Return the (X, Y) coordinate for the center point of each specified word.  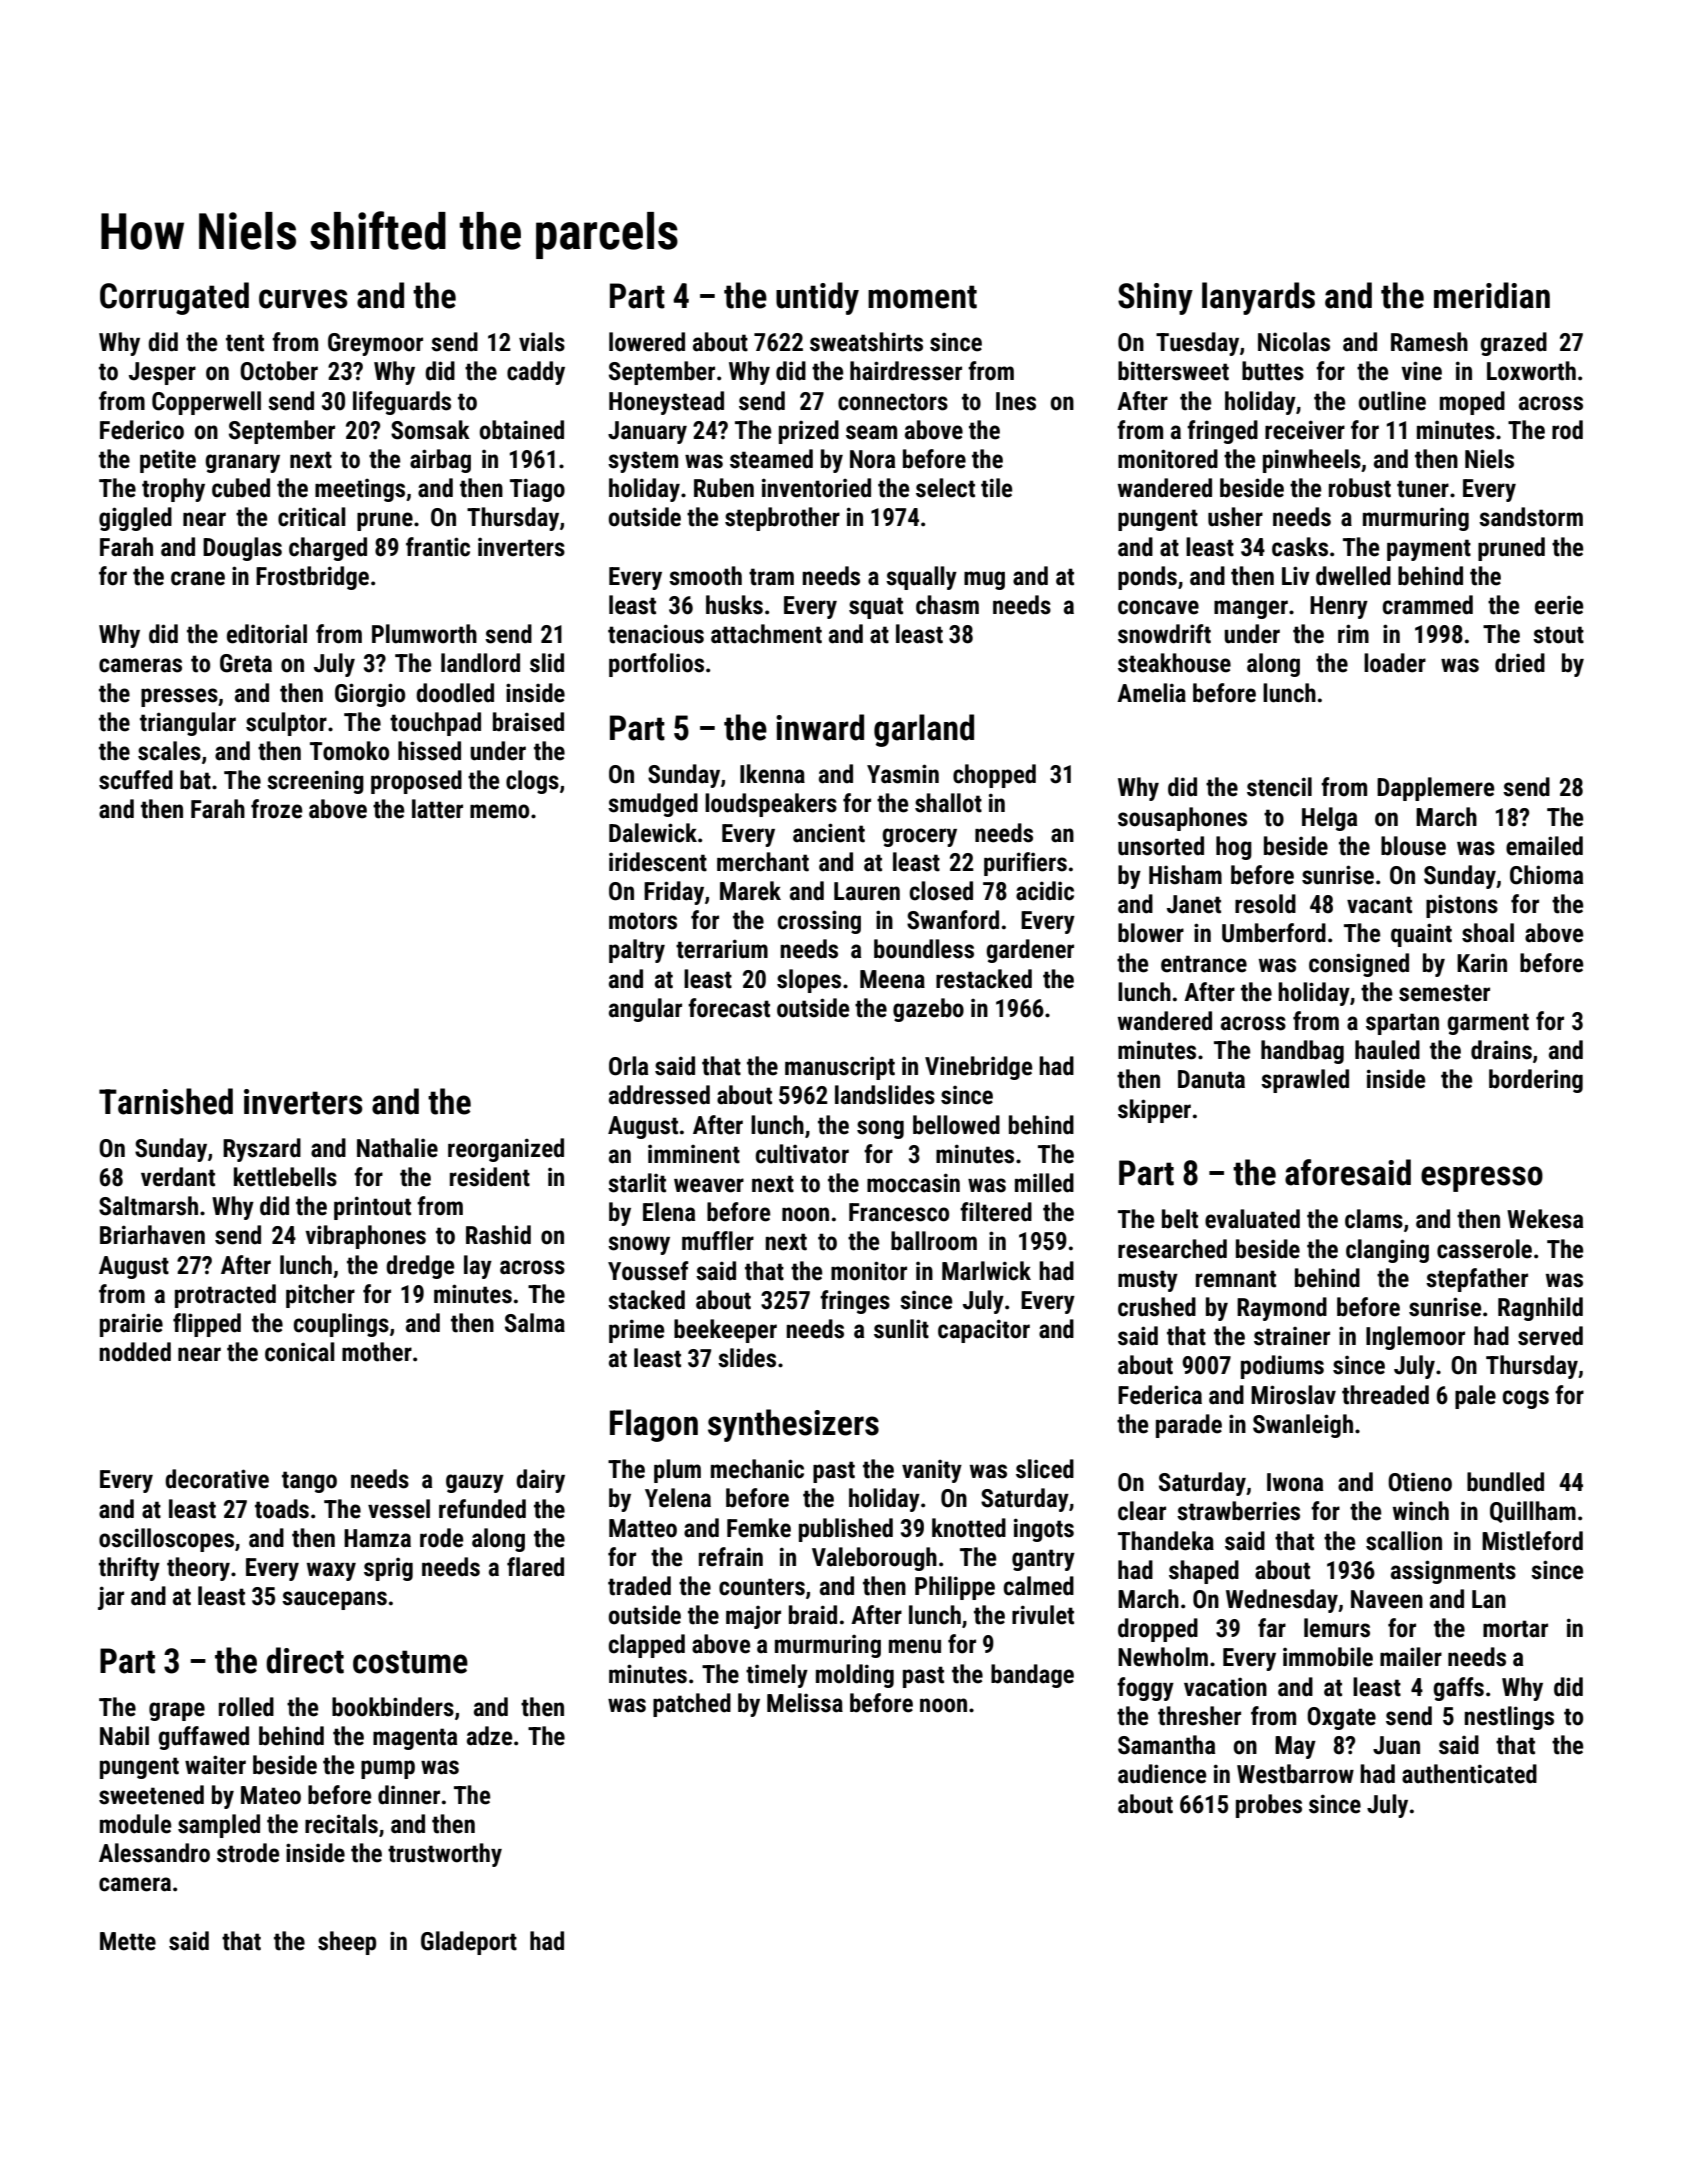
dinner (409, 1795)
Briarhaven (152, 1235)
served (1550, 1336)
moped (1472, 403)
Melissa (805, 1703)
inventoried (816, 488)
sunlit (901, 1329)
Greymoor (375, 344)
